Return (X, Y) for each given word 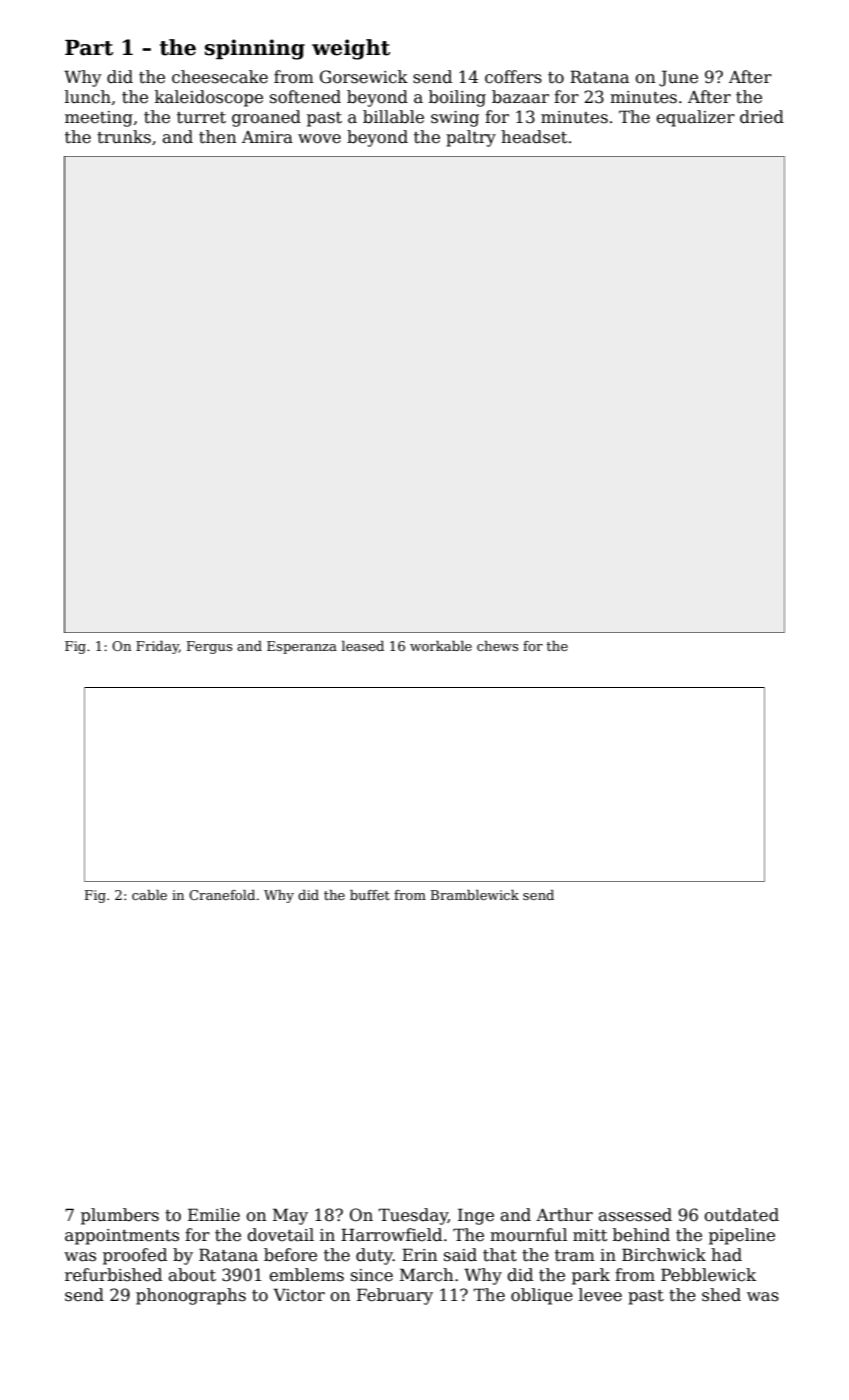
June (678, 78)
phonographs (191, 1296)
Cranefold (222, 895)
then (218, 137)
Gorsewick (364, 77)
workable (441, 646)
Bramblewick (475, 895)
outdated (741, 1215)
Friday (157, 647)
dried (762, 117)
